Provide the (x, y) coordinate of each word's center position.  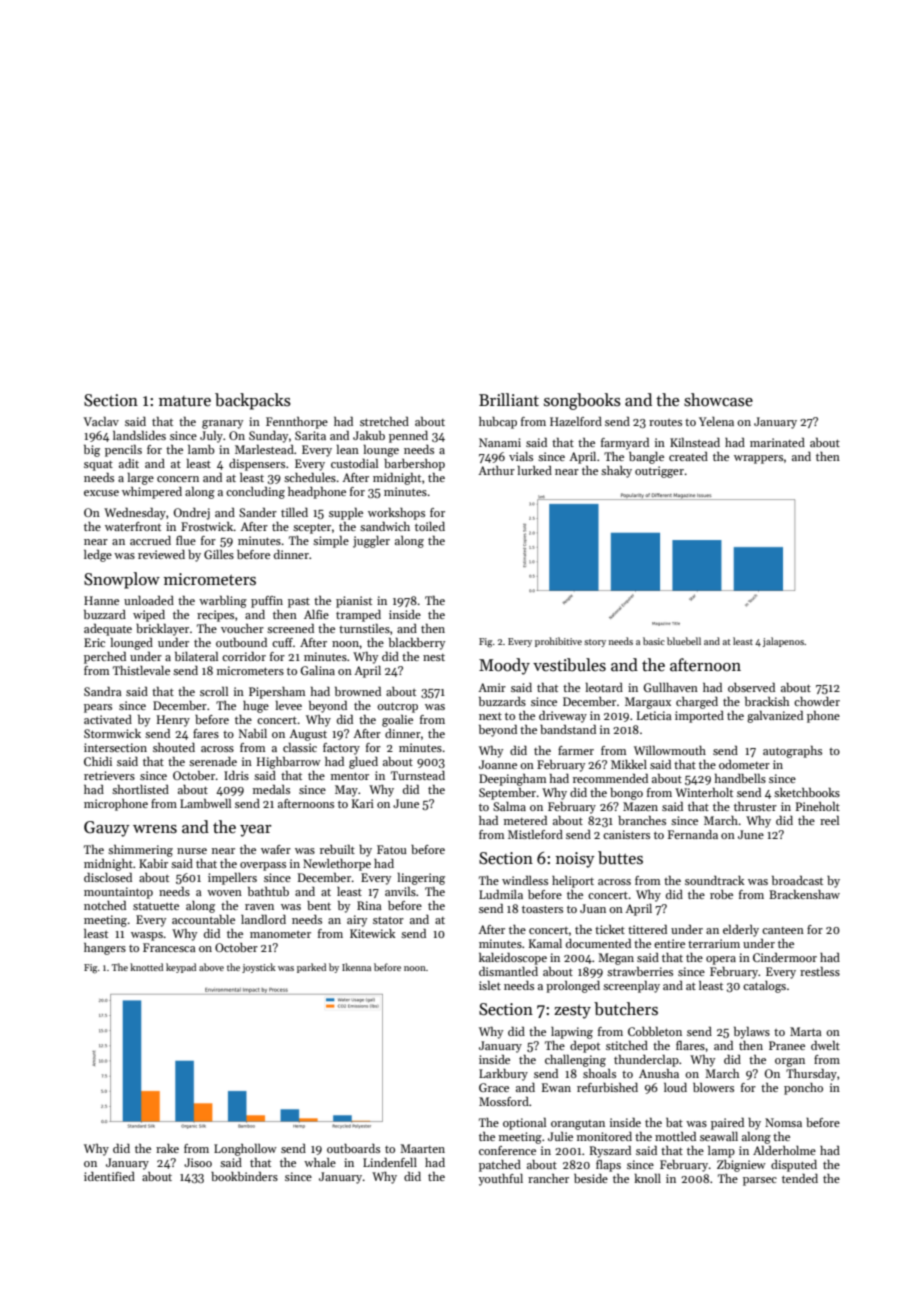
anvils (400, 891)
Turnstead (418, 775)
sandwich (385, 526)
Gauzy (107, 829)
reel (829, 820)
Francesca (169, 947)
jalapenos (783, 642)
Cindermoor (785, 957)
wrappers (758, 459)
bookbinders (244, 1176)
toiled (430, 526)
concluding (255, 493)
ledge (98, 556)
